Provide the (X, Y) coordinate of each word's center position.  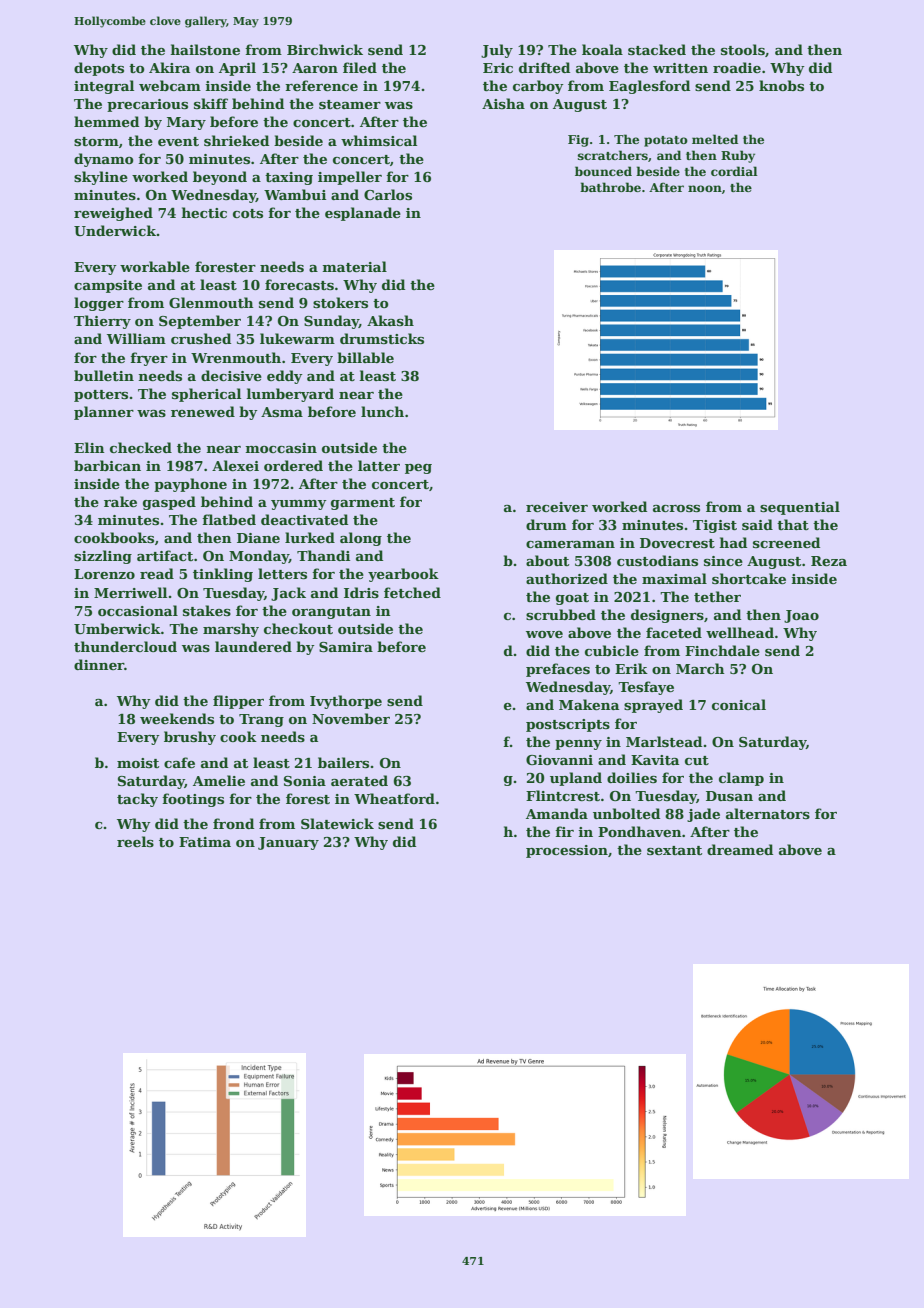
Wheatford (394, 798)
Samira (346, 647)
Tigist (715, 526)
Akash (390, 320)
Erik (631, 668)
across (676, 508)
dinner (99, 664)
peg (418, 469)
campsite (108, 286)
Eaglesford (649, 87)
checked (141, 447)
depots (99, 69)
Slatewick (337, 823)
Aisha (503, 103)
